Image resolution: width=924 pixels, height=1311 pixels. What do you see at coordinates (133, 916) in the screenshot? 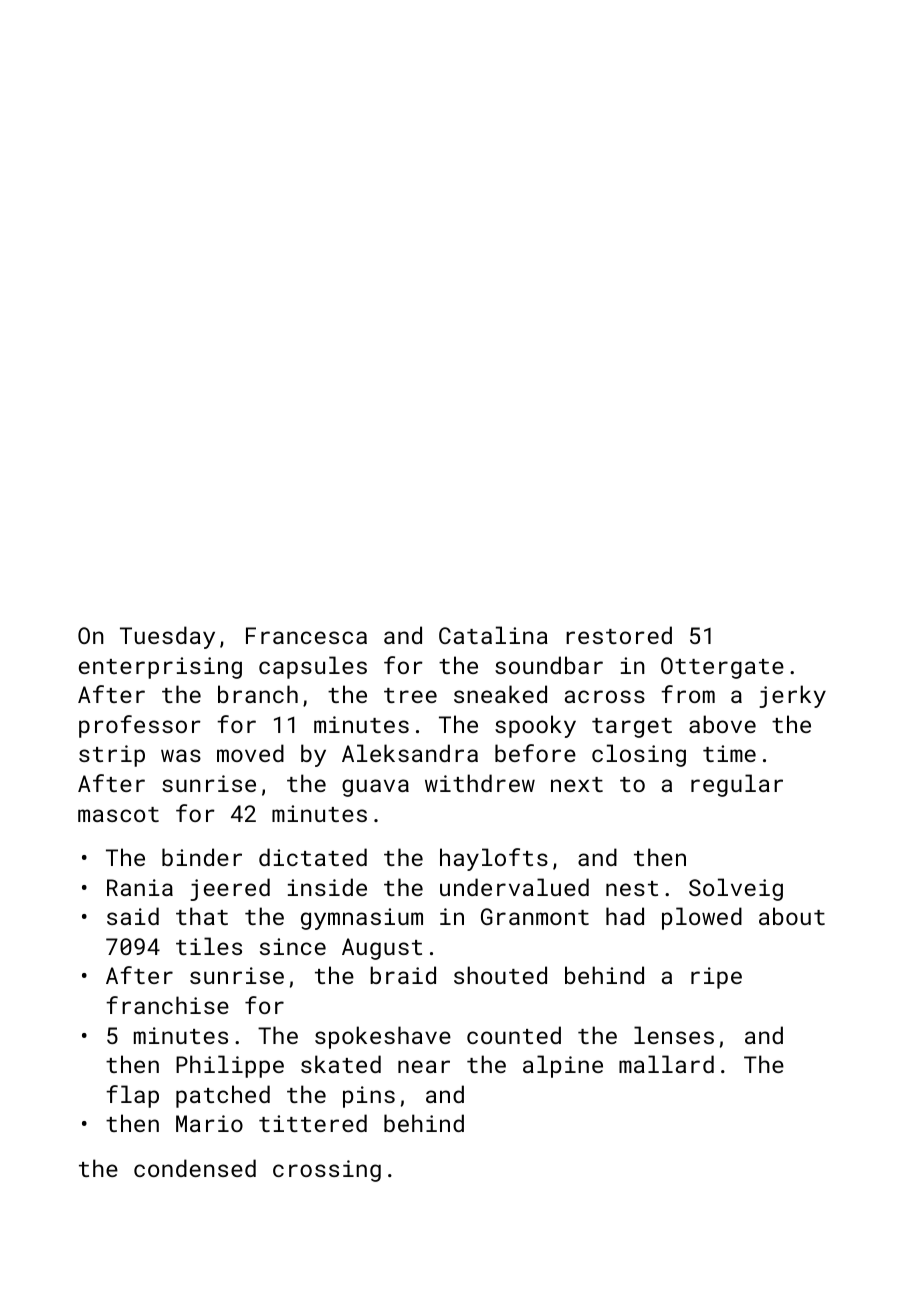
I see `said` at bounding box center [133, 916].
